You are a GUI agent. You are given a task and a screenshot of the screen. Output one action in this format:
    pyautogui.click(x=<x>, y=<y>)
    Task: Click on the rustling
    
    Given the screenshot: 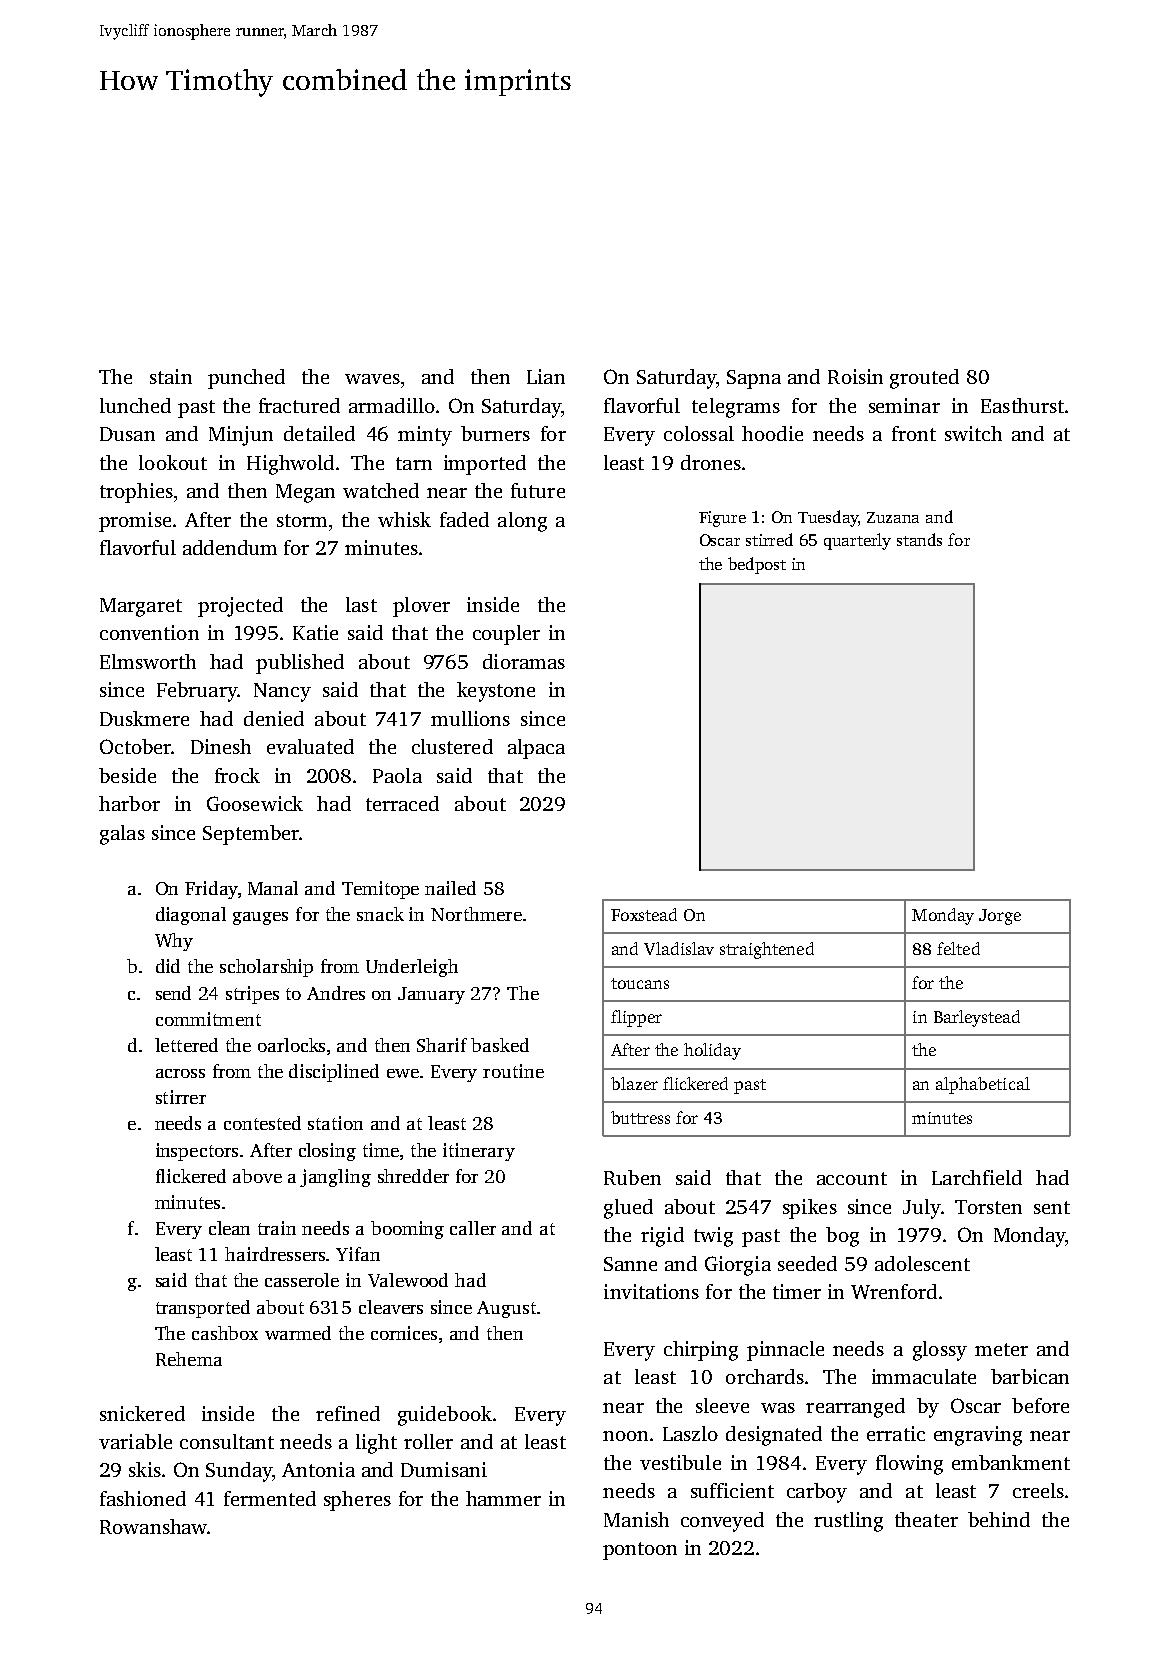 What is the action you would take?
    pyautogui.click(x=848, y=1522)
